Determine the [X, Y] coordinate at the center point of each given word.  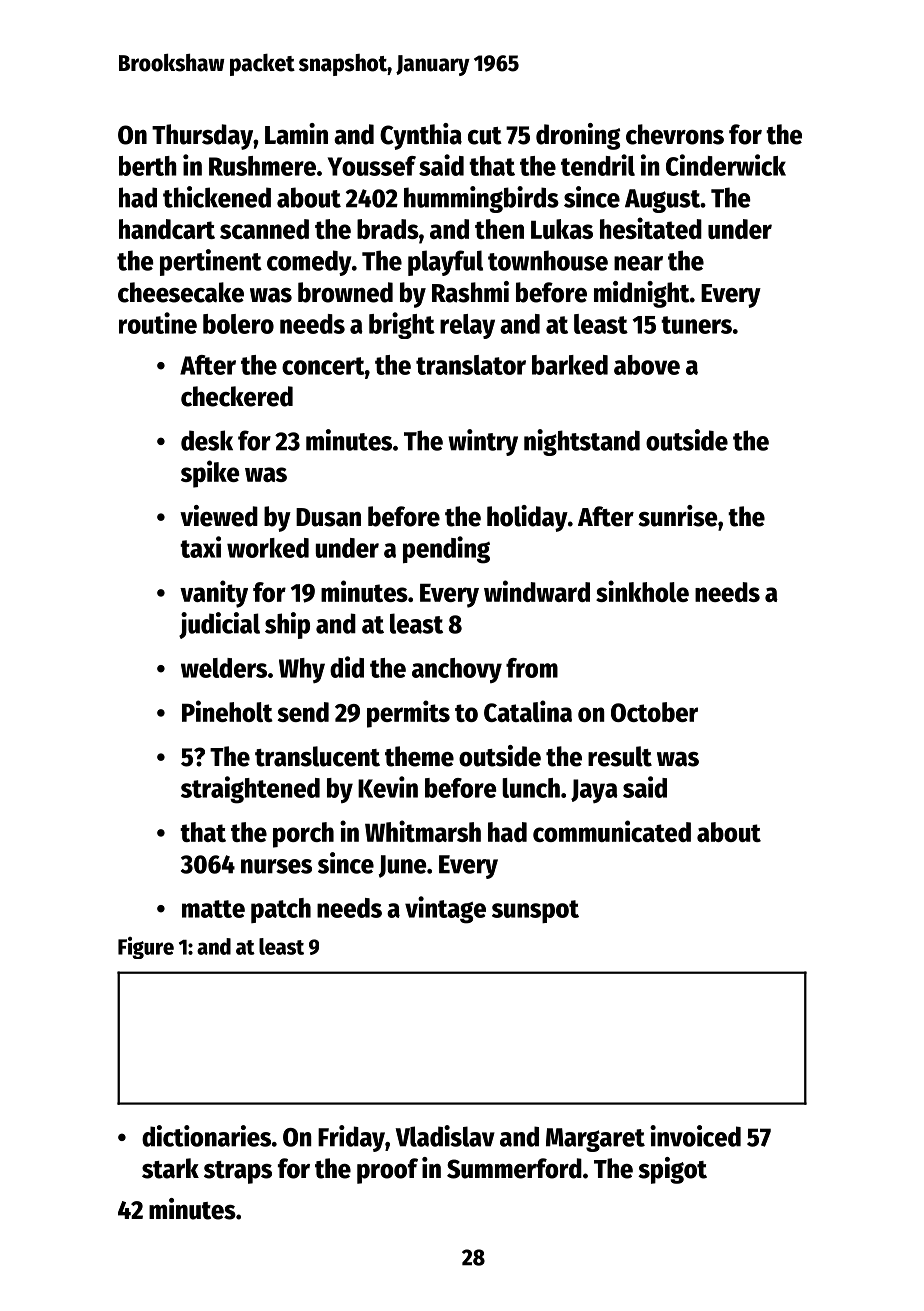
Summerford [514, 1168]
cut [485, 136]
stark [170, 1168]
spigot [672, 1170]
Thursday [202, 137]
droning [578, 136]
